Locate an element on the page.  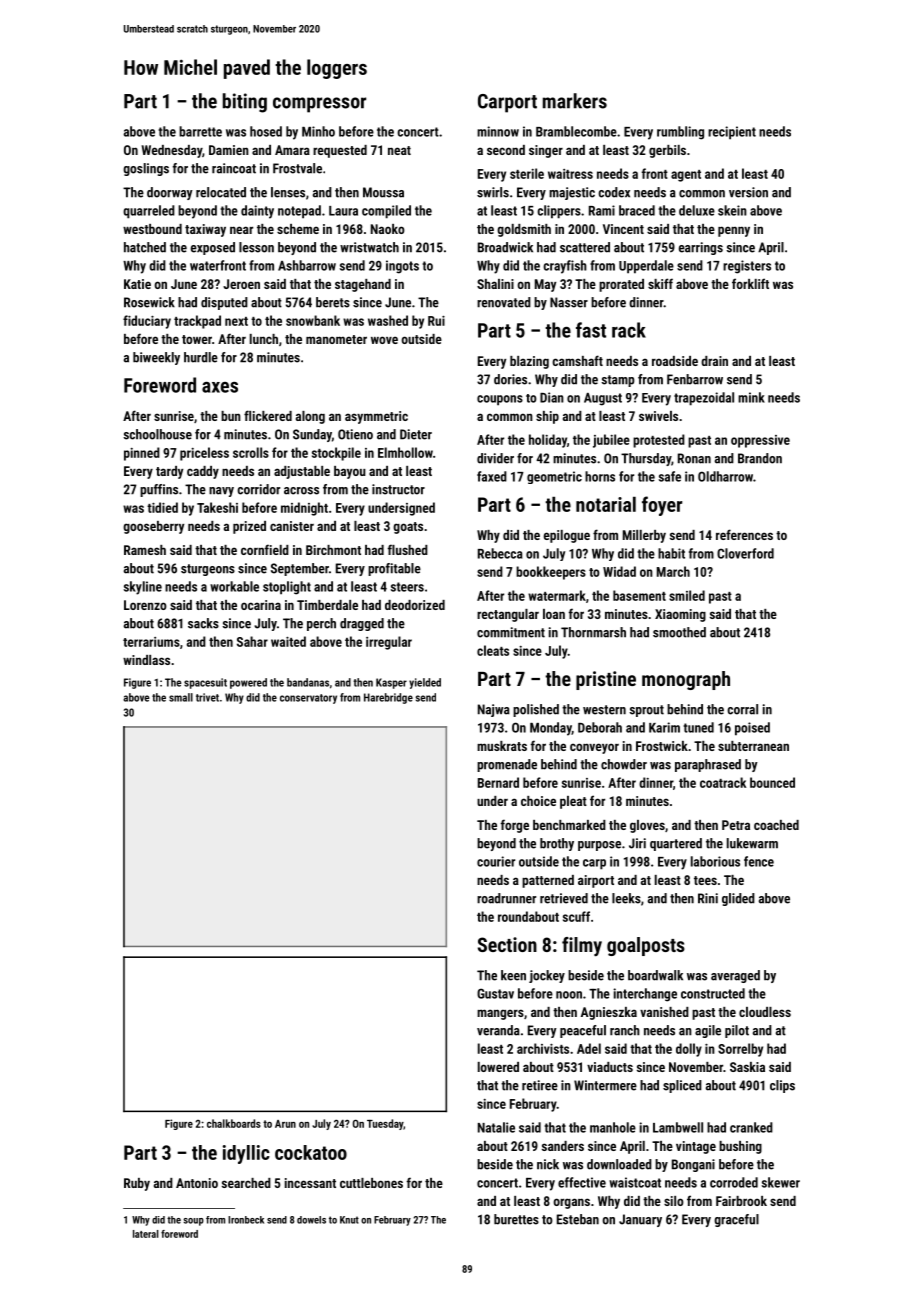
flickered is located at coordinates (268, 415).
